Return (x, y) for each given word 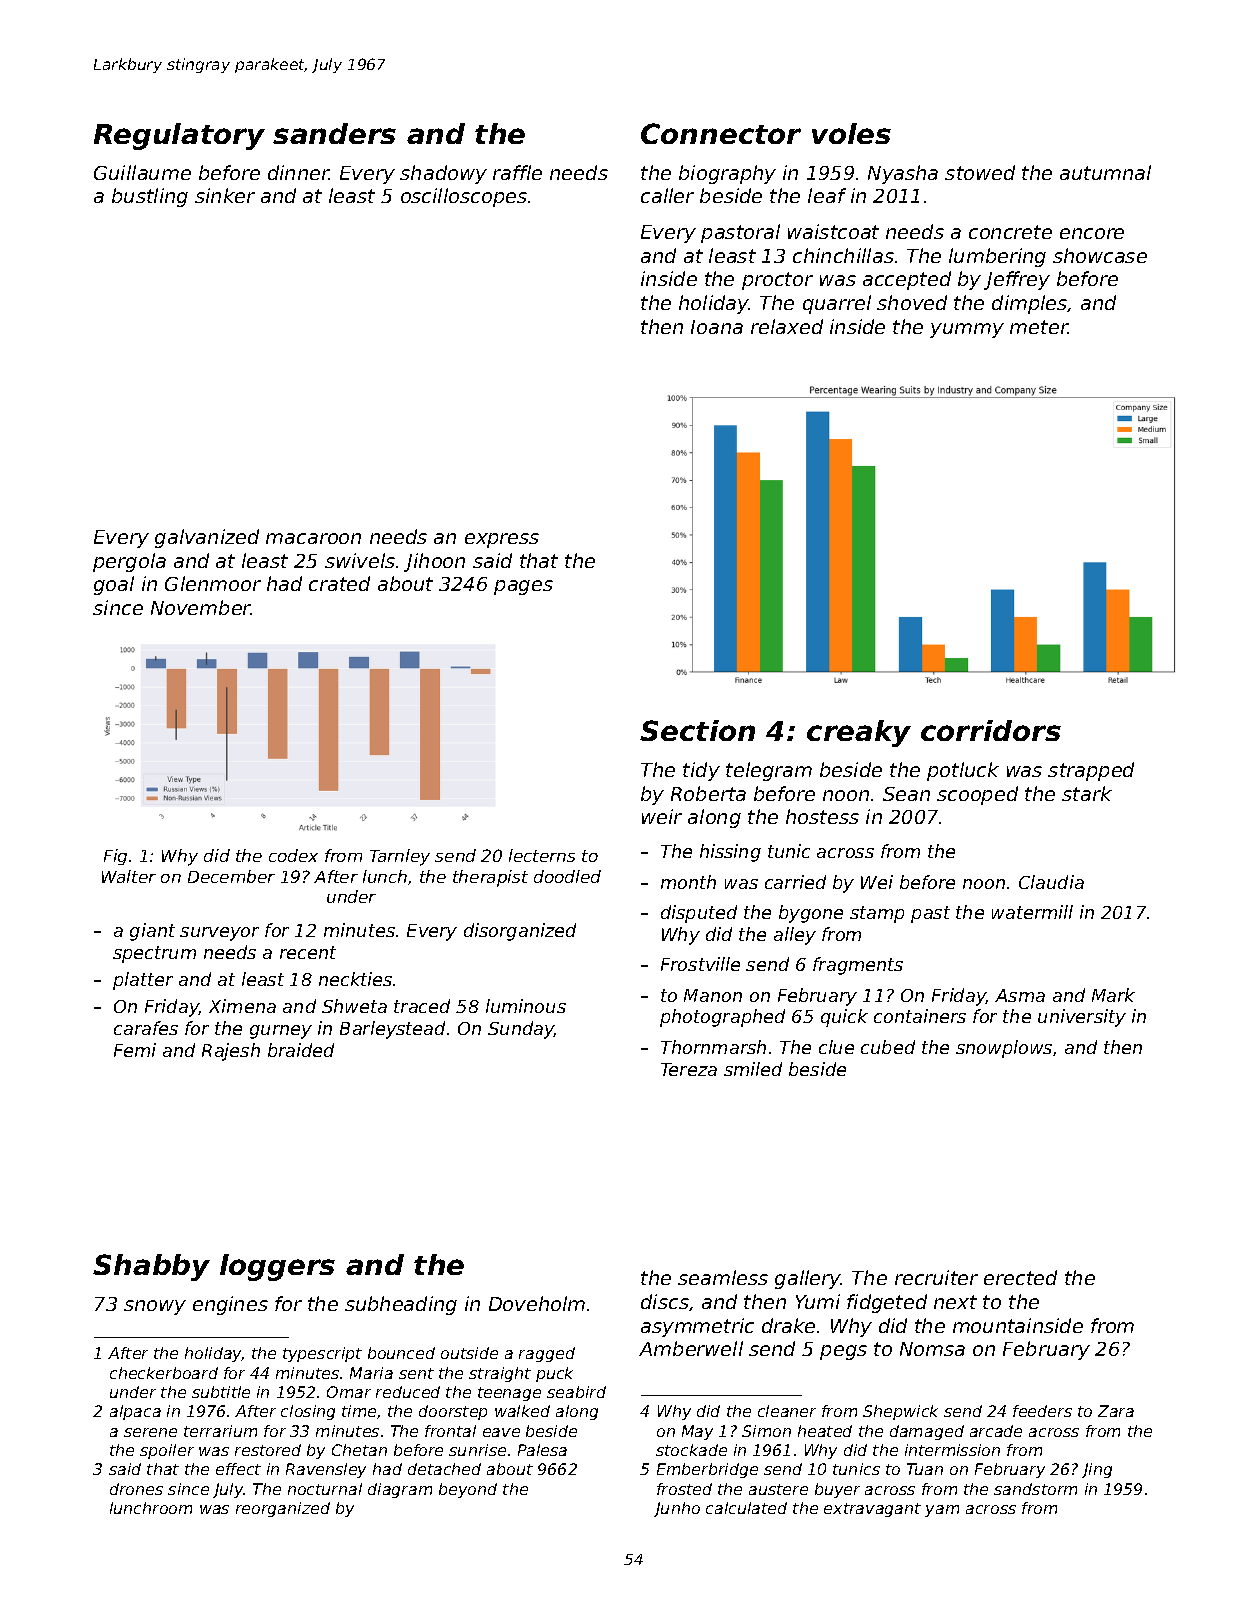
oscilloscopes (464, 197)
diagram (400, 1490)
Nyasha (903, 174)
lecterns (542, 855)
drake (788, 1325)
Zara (1116, 1411)
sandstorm (1035, 1489)
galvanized (207, 538)
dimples (1030, 304)
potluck (963, 771)
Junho (677, 1509)
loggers (277, 1267)
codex (293, 855)
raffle (517, 172)
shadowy (443, 174)
